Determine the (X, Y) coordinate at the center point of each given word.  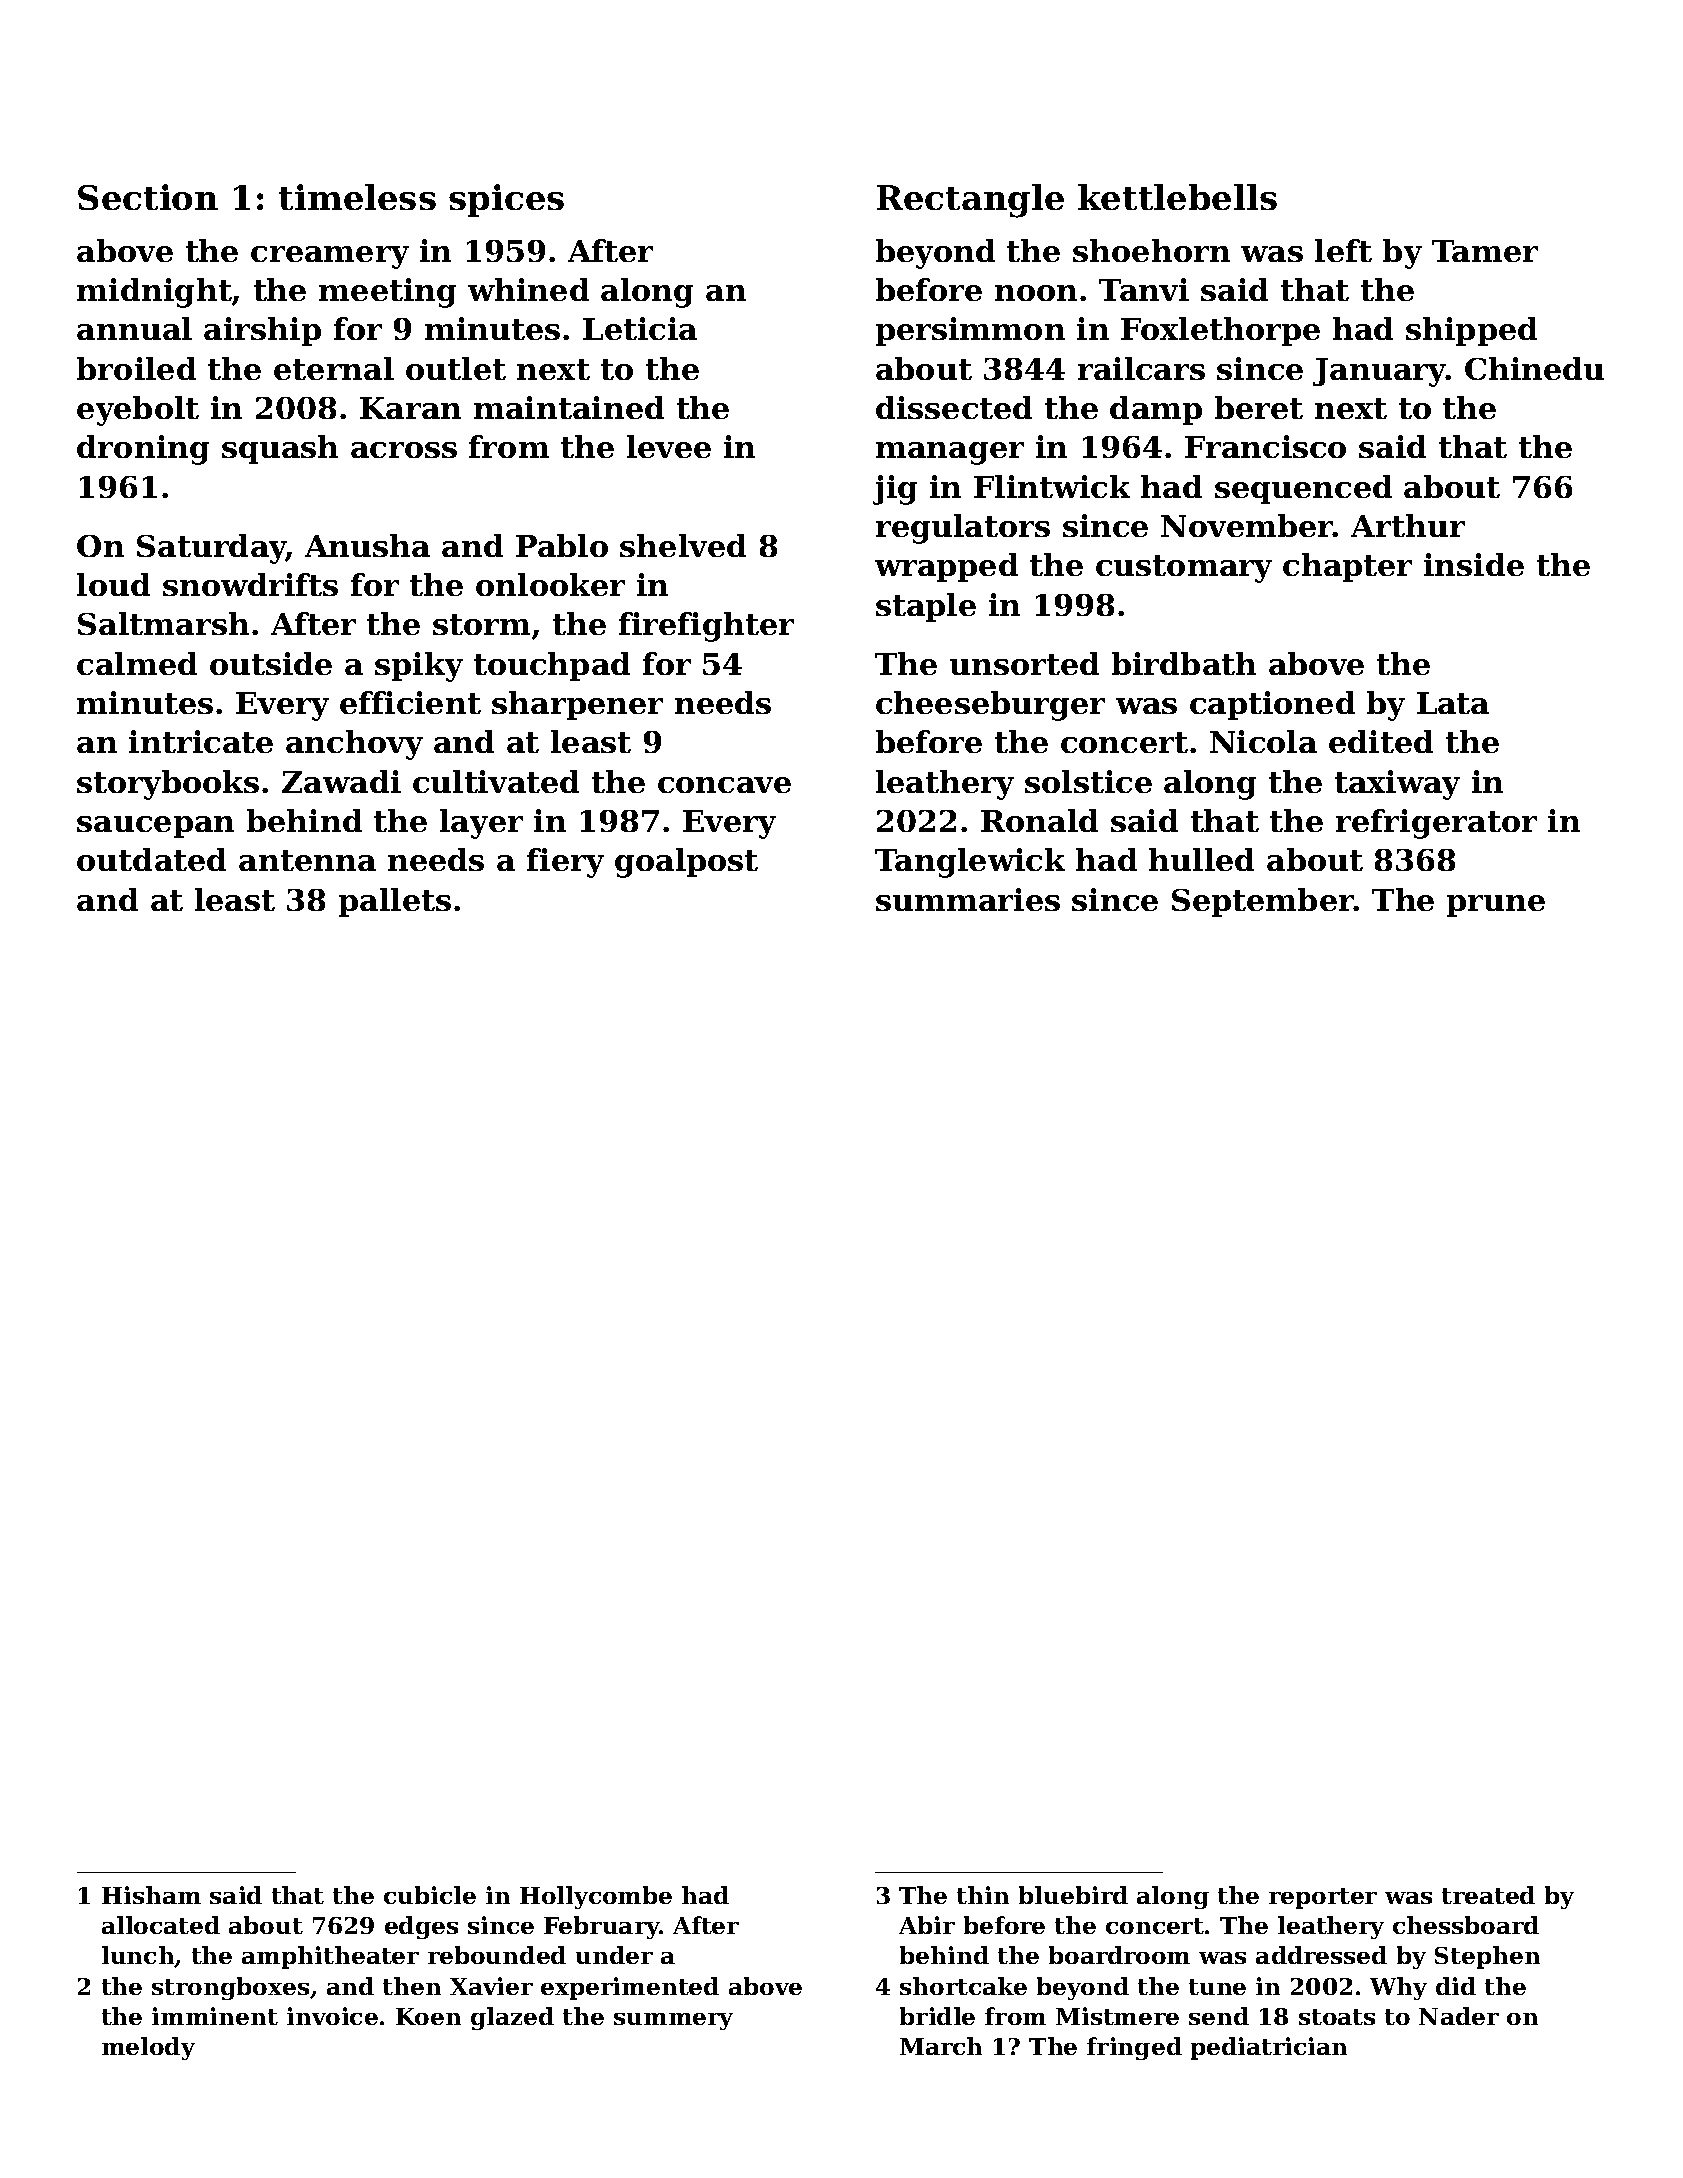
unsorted (1024, 663)
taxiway (1397, 785)
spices (506, 200)
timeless (357, 197)
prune (1496, 906)
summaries (968, 899)
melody (148, 2048)
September (1263, 902)
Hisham (151, 1895)
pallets (395, 902)
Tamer (1485, 251)
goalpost (686, 863)
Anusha (367, 545)
